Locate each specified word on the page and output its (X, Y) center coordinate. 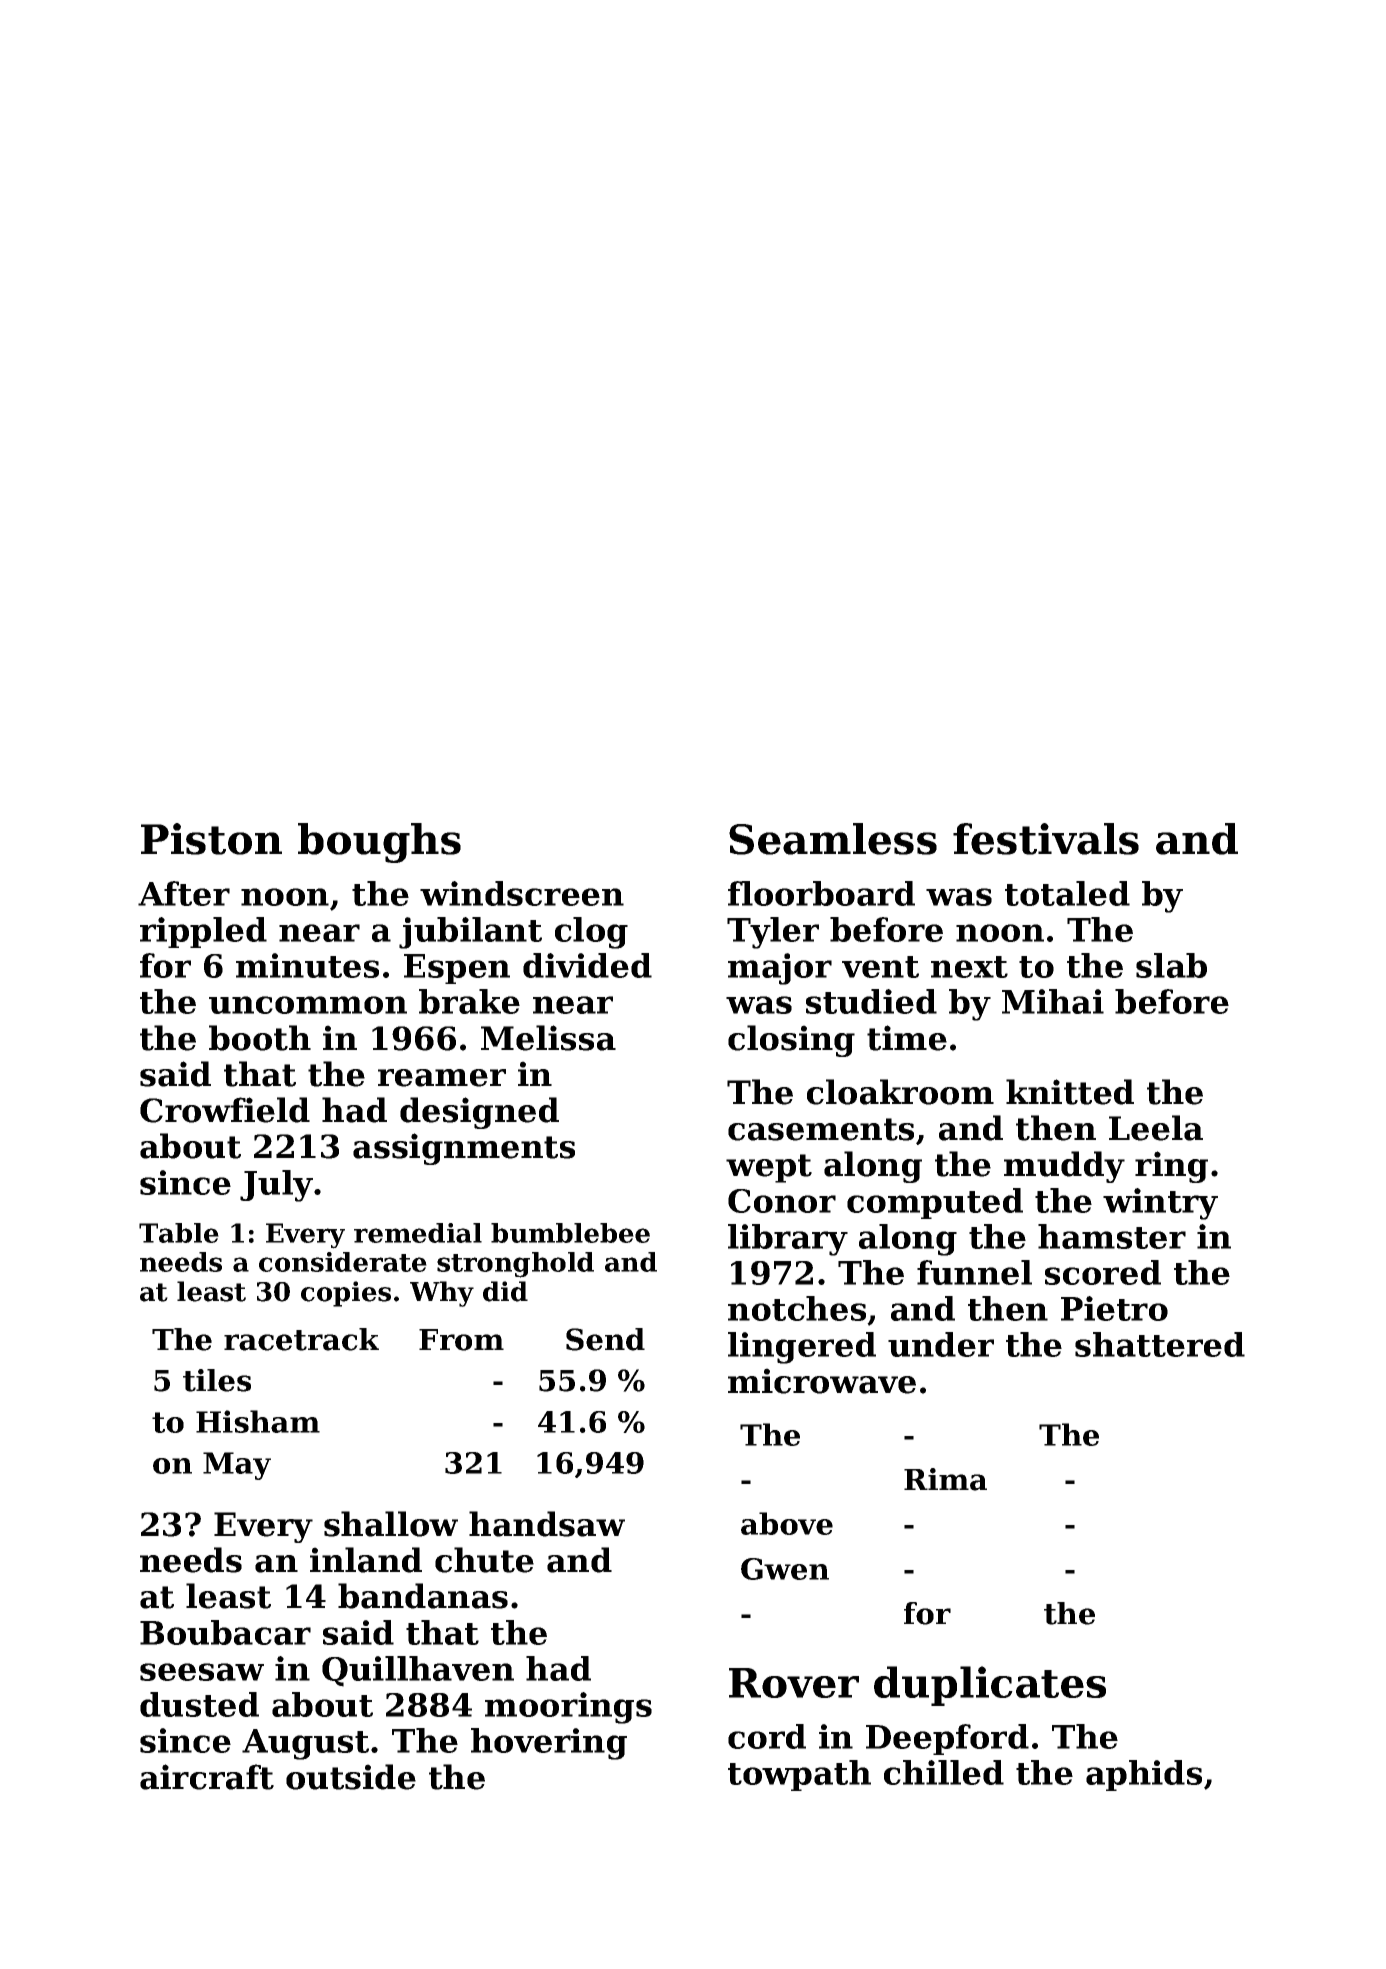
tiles (217, 1380)
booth (260, 1038)
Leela (1156, 1128)
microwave (822, 1381)
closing (791, 1041)
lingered (802, 1348)
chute (484, 1560)
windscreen (522, 893)
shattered (1160, 1344)
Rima (945, 1479)
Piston (211, 839)
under (941, 1344)
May (237, 1466)
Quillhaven (418, 1671)
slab (1171, 965)
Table (179, 1233)
